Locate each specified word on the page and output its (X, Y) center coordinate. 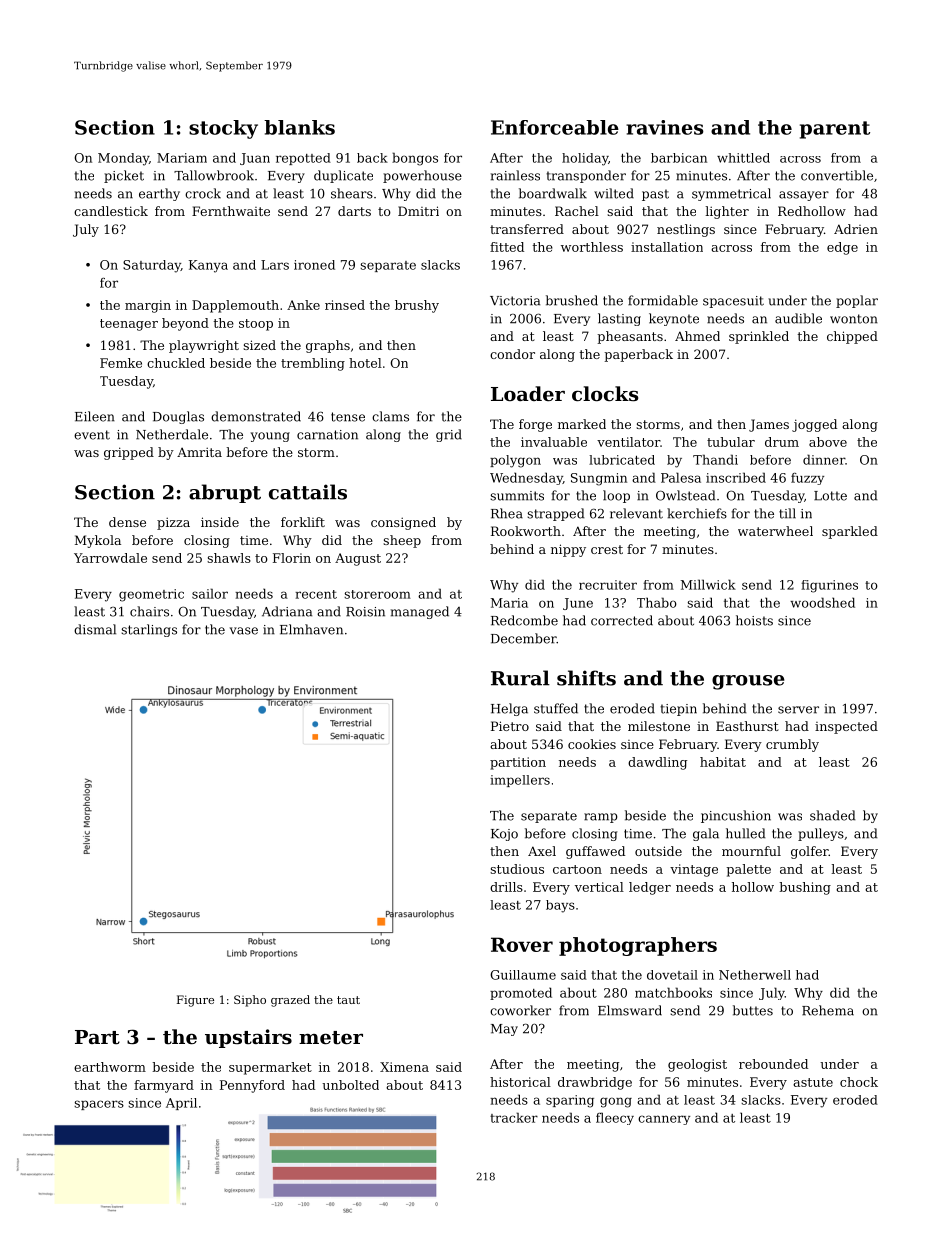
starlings (149, 630)
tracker (514, 1117)
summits (517, 496)
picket (124, 176)
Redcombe (524, 620)
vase (244, 631)
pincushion (736, 816)
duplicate (343, 176)
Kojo (504, 835)
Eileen (95, 416)
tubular (731, 442)
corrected (622, 620)
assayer (804, 196)
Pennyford (252, 1086)
